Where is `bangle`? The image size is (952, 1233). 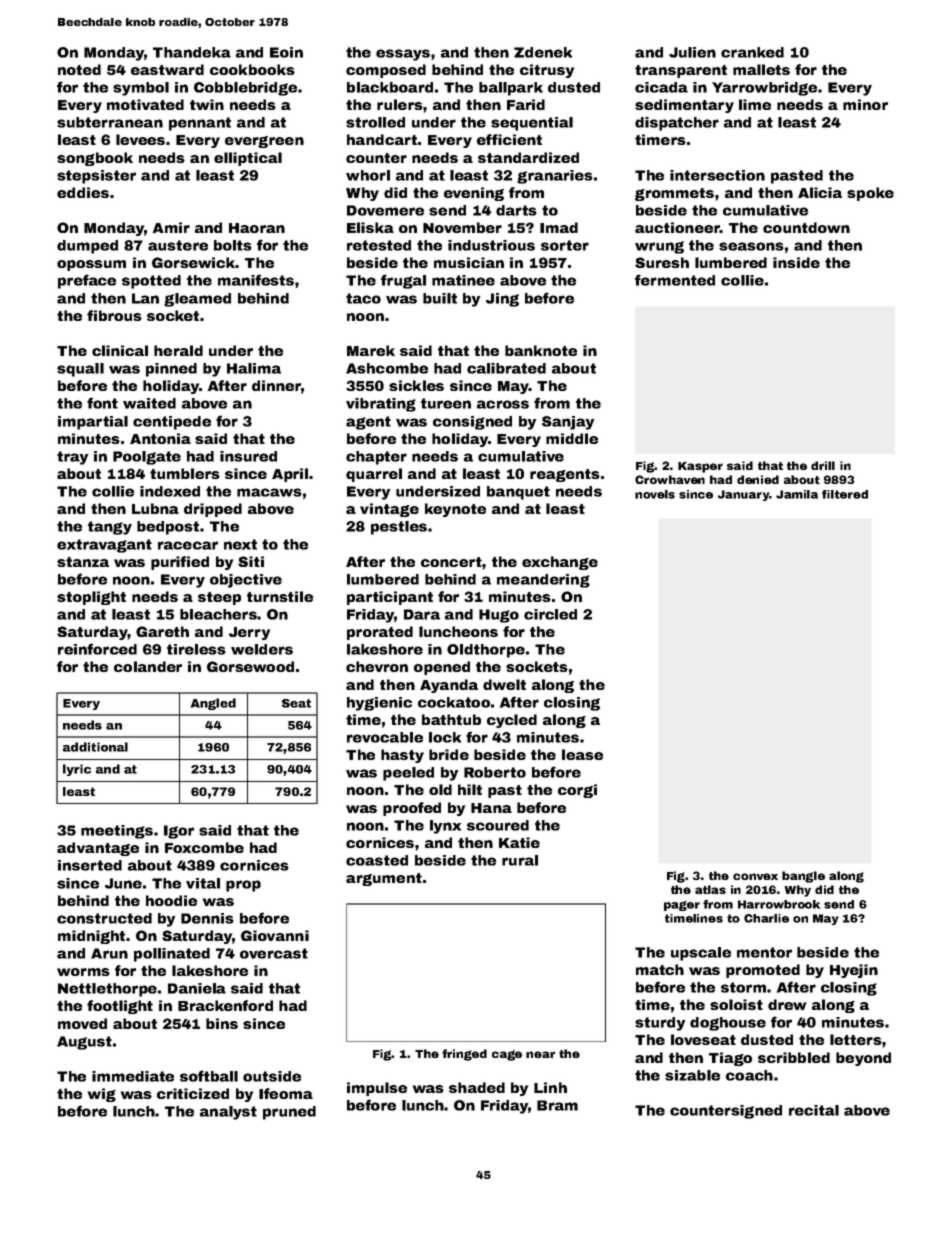
bangle is located at coordinates (803, 877).
